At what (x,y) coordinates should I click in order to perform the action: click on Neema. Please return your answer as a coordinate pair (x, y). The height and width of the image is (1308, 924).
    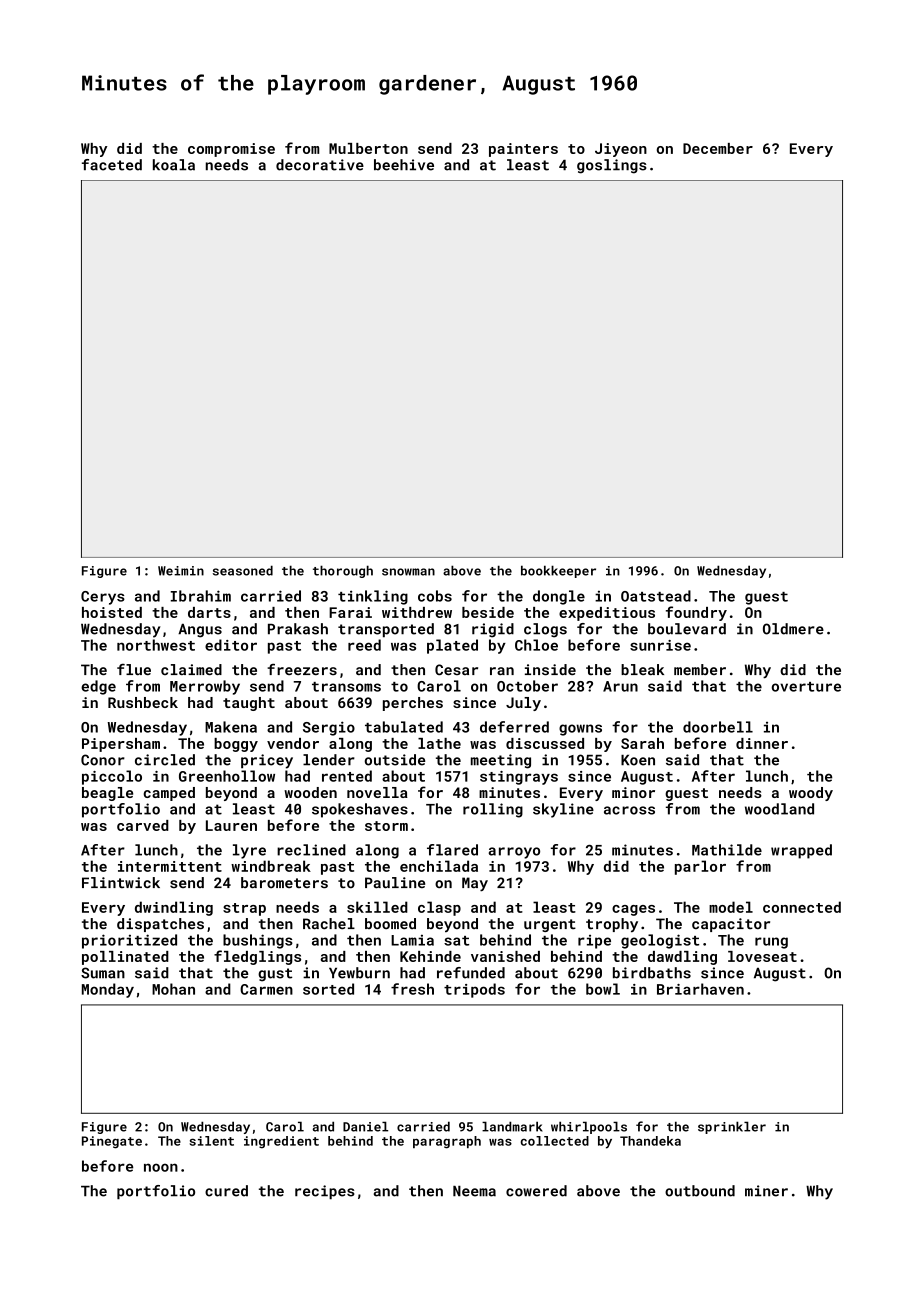
    Looking at the image, I should click on (474, 1191).
